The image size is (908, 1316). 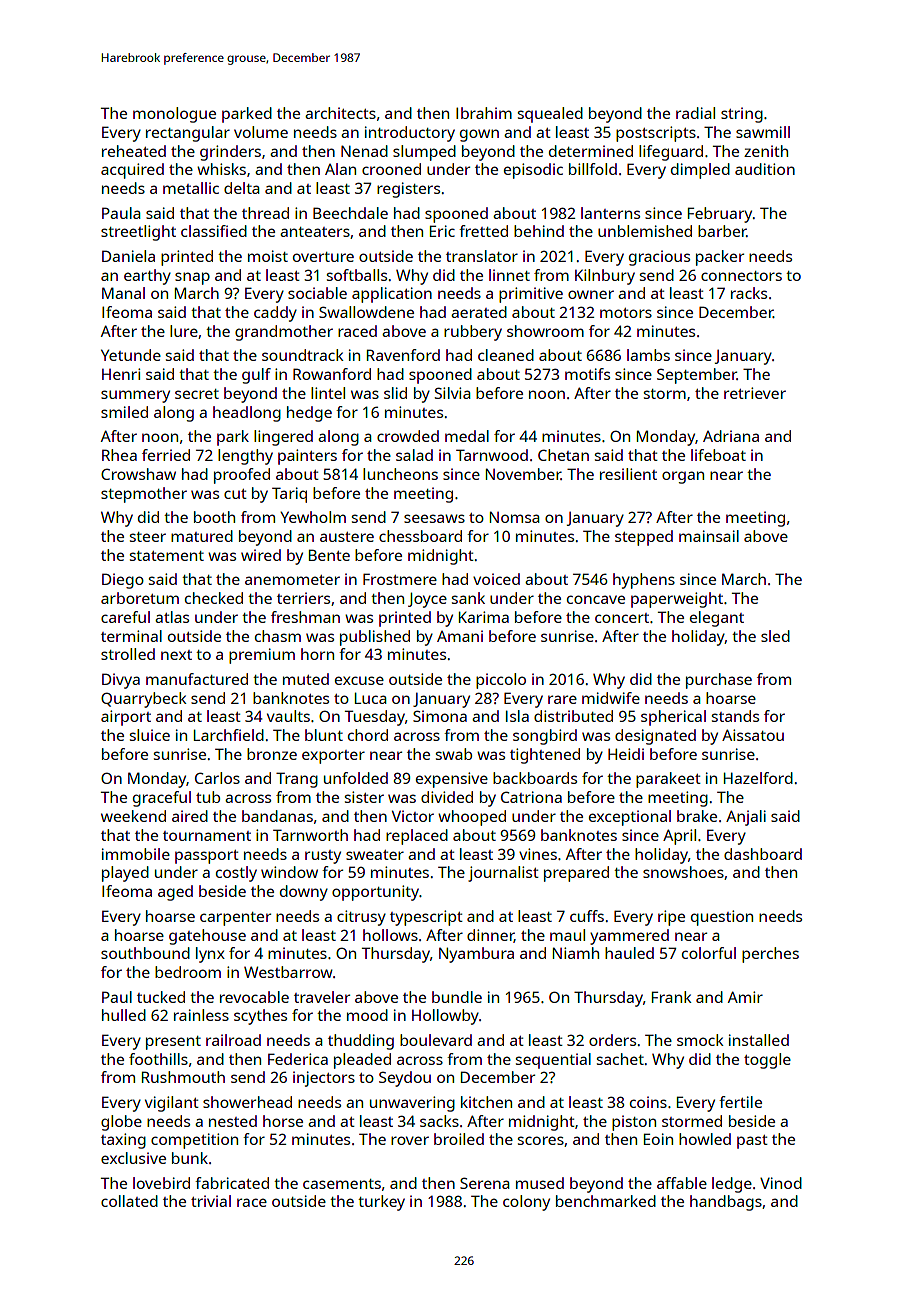 I want to click on resilient, so click(x=628, y=474).
